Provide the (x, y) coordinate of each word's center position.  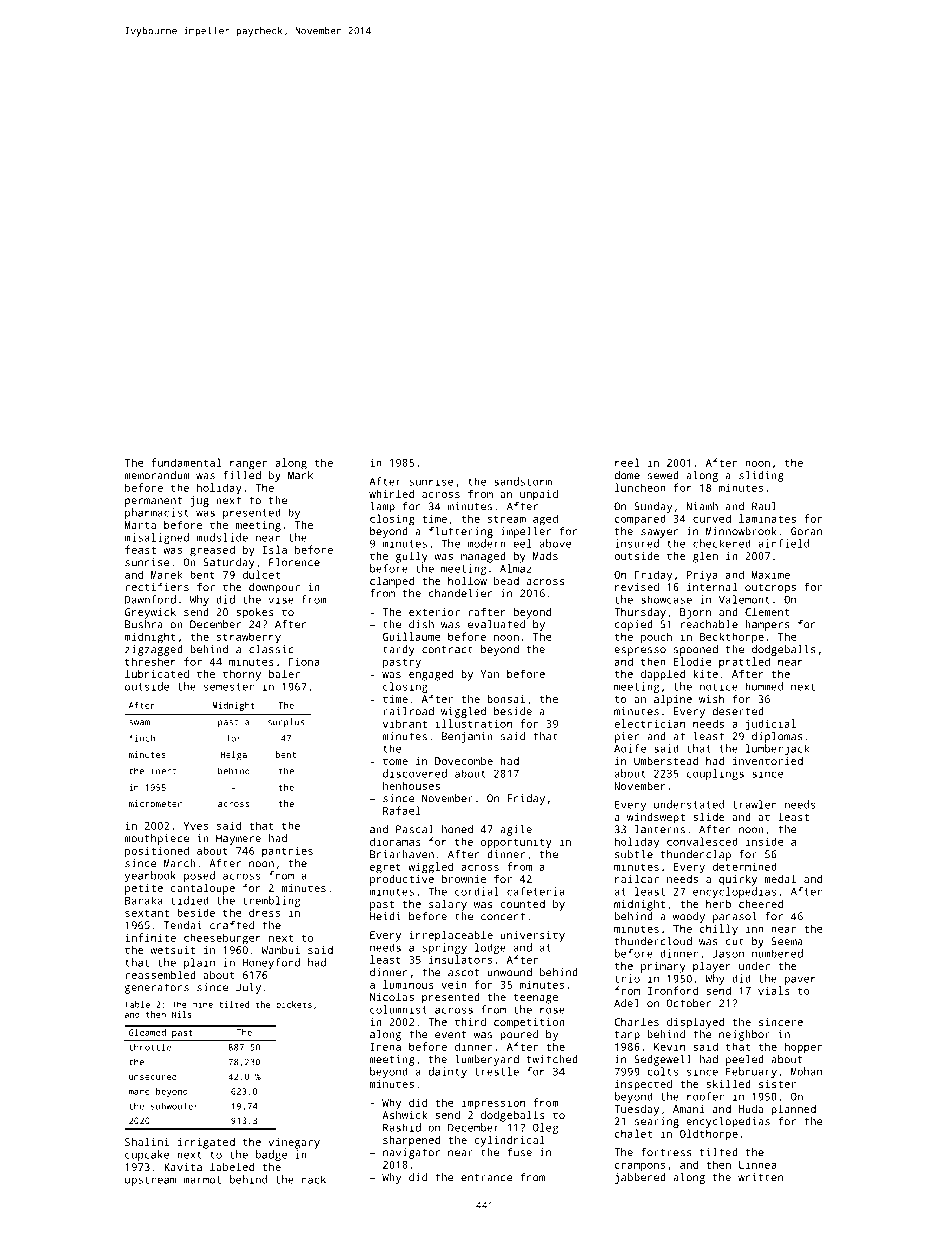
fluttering (461, 532)
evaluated (496, 624)
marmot (202, 1180)
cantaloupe (203, 889)
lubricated (157, 673)
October (688, 1003)
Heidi (385, 916)
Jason (728, 954)
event (450, 1035)
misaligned (156, 538)
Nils (182, 1014)
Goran (806, 531)
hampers (767, 625)
